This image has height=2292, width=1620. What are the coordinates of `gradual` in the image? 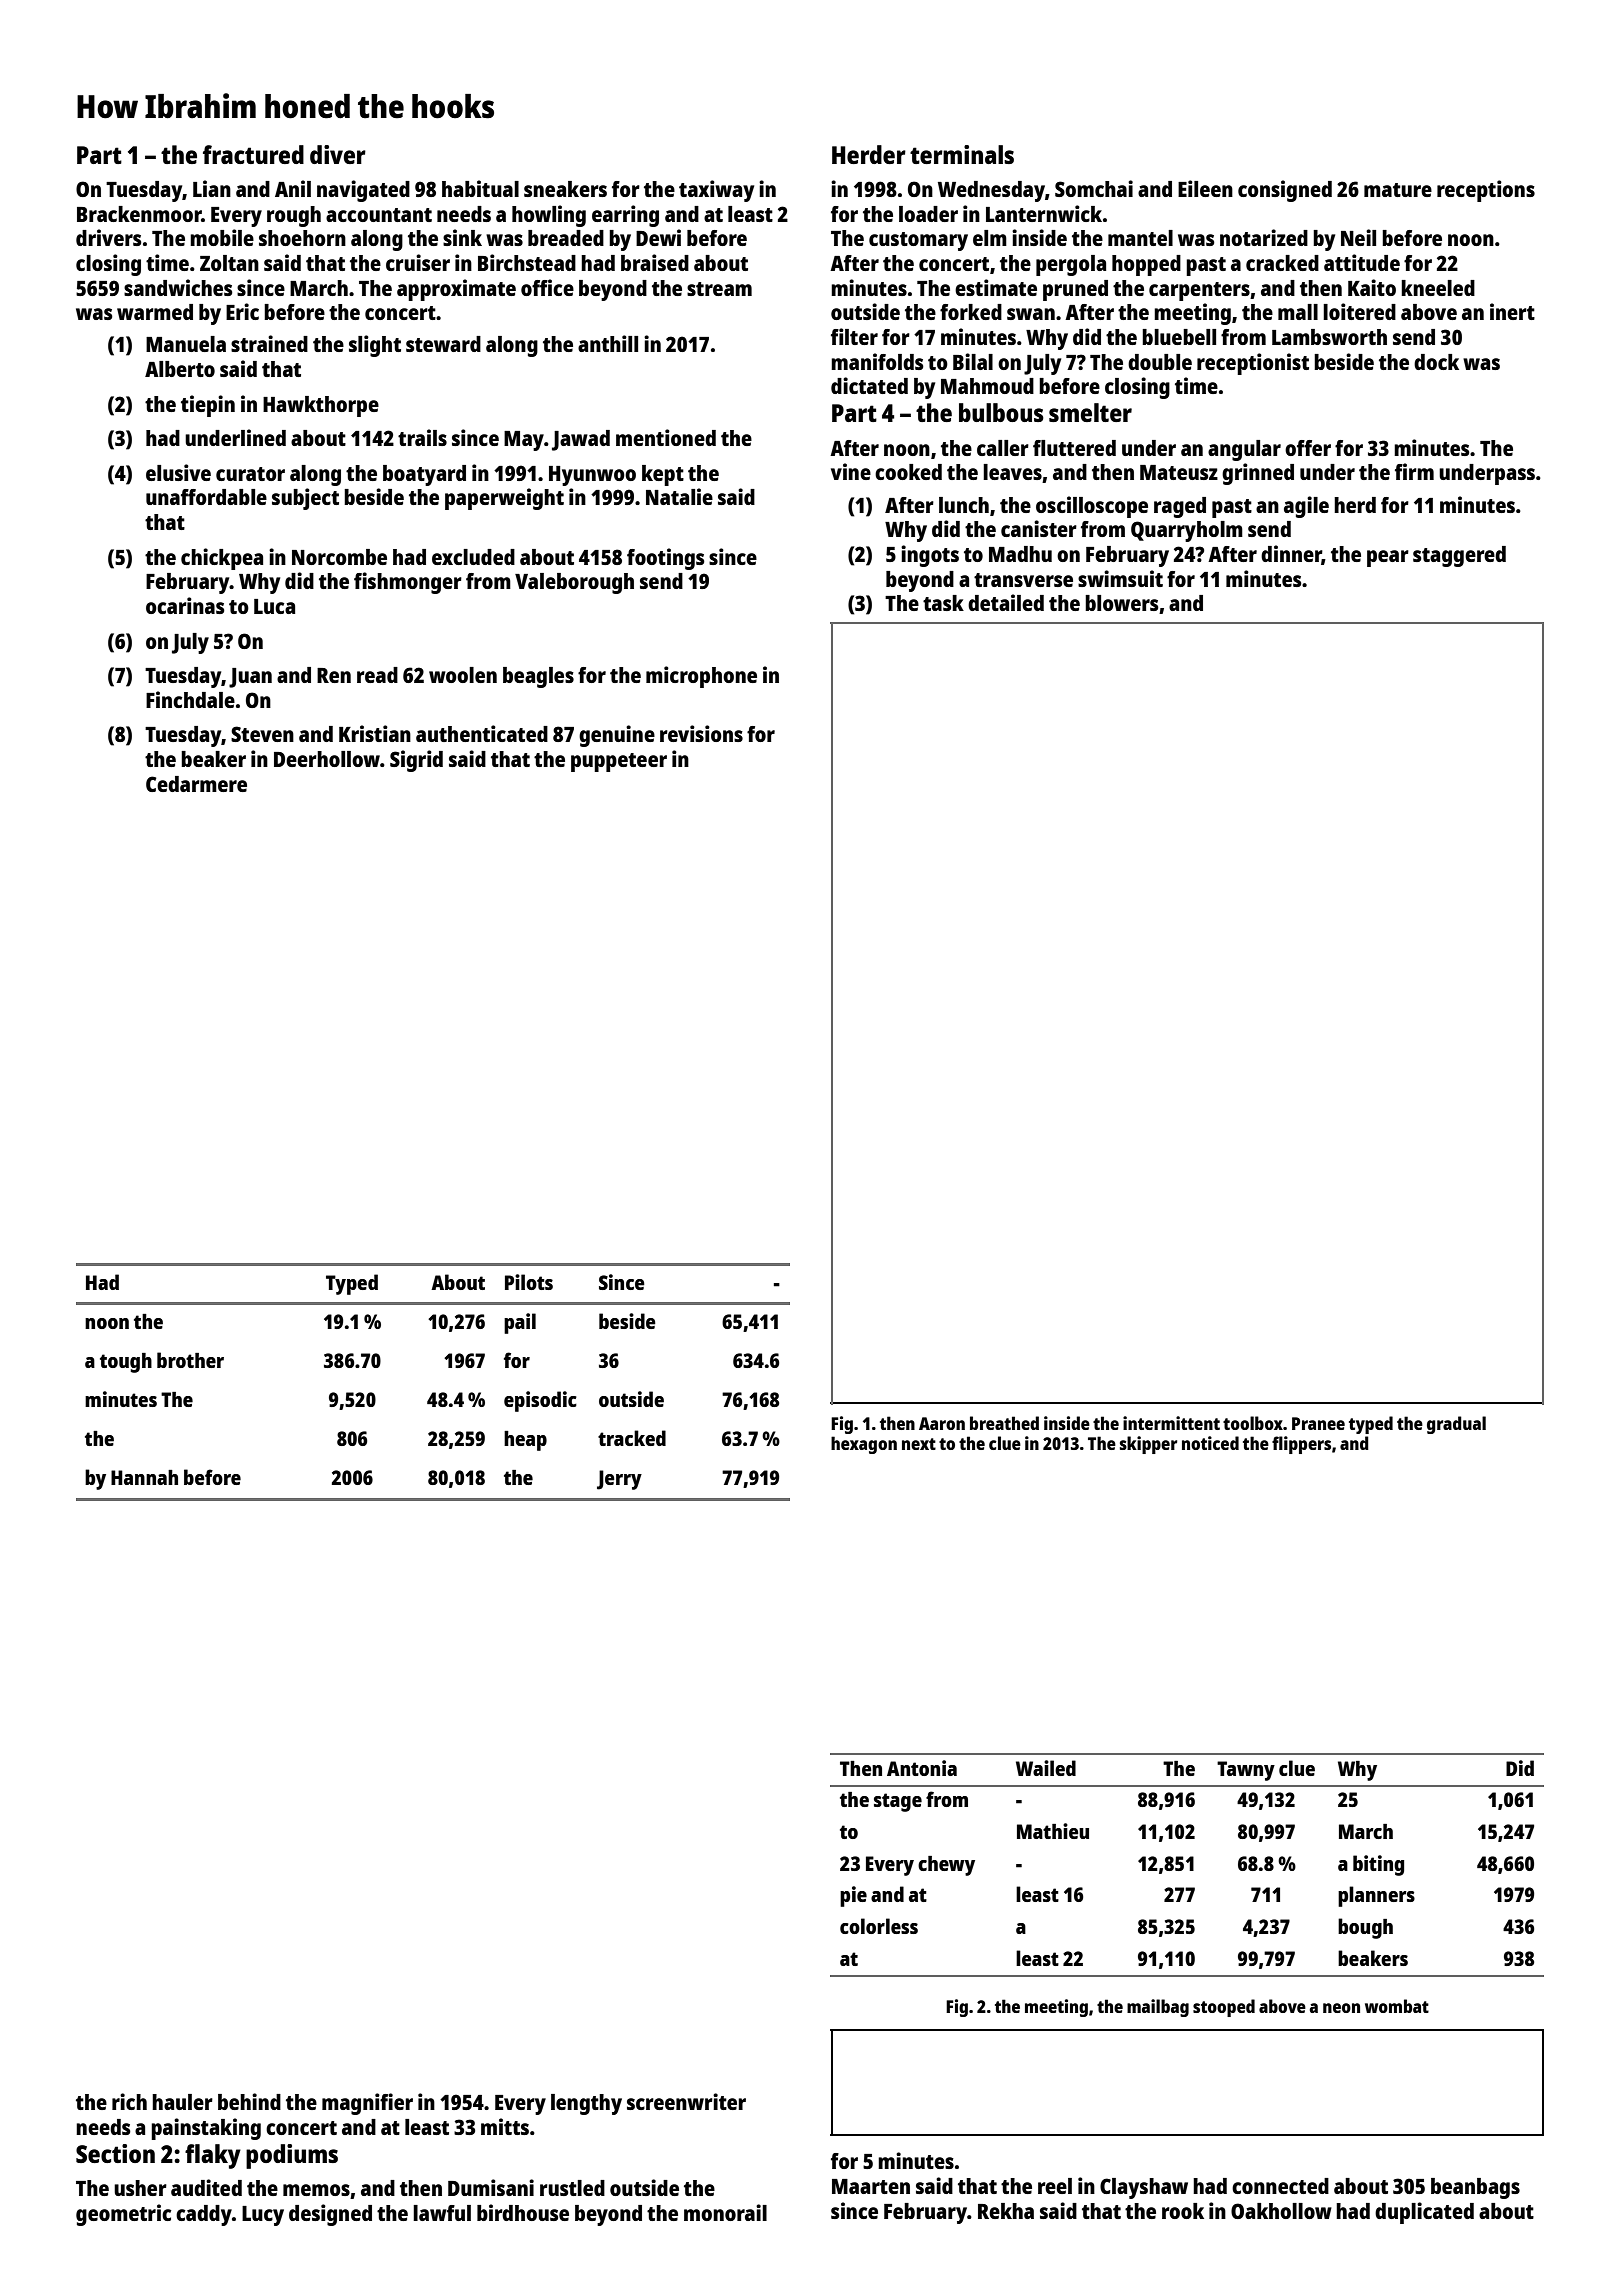 It's located at (1456, 1425).
